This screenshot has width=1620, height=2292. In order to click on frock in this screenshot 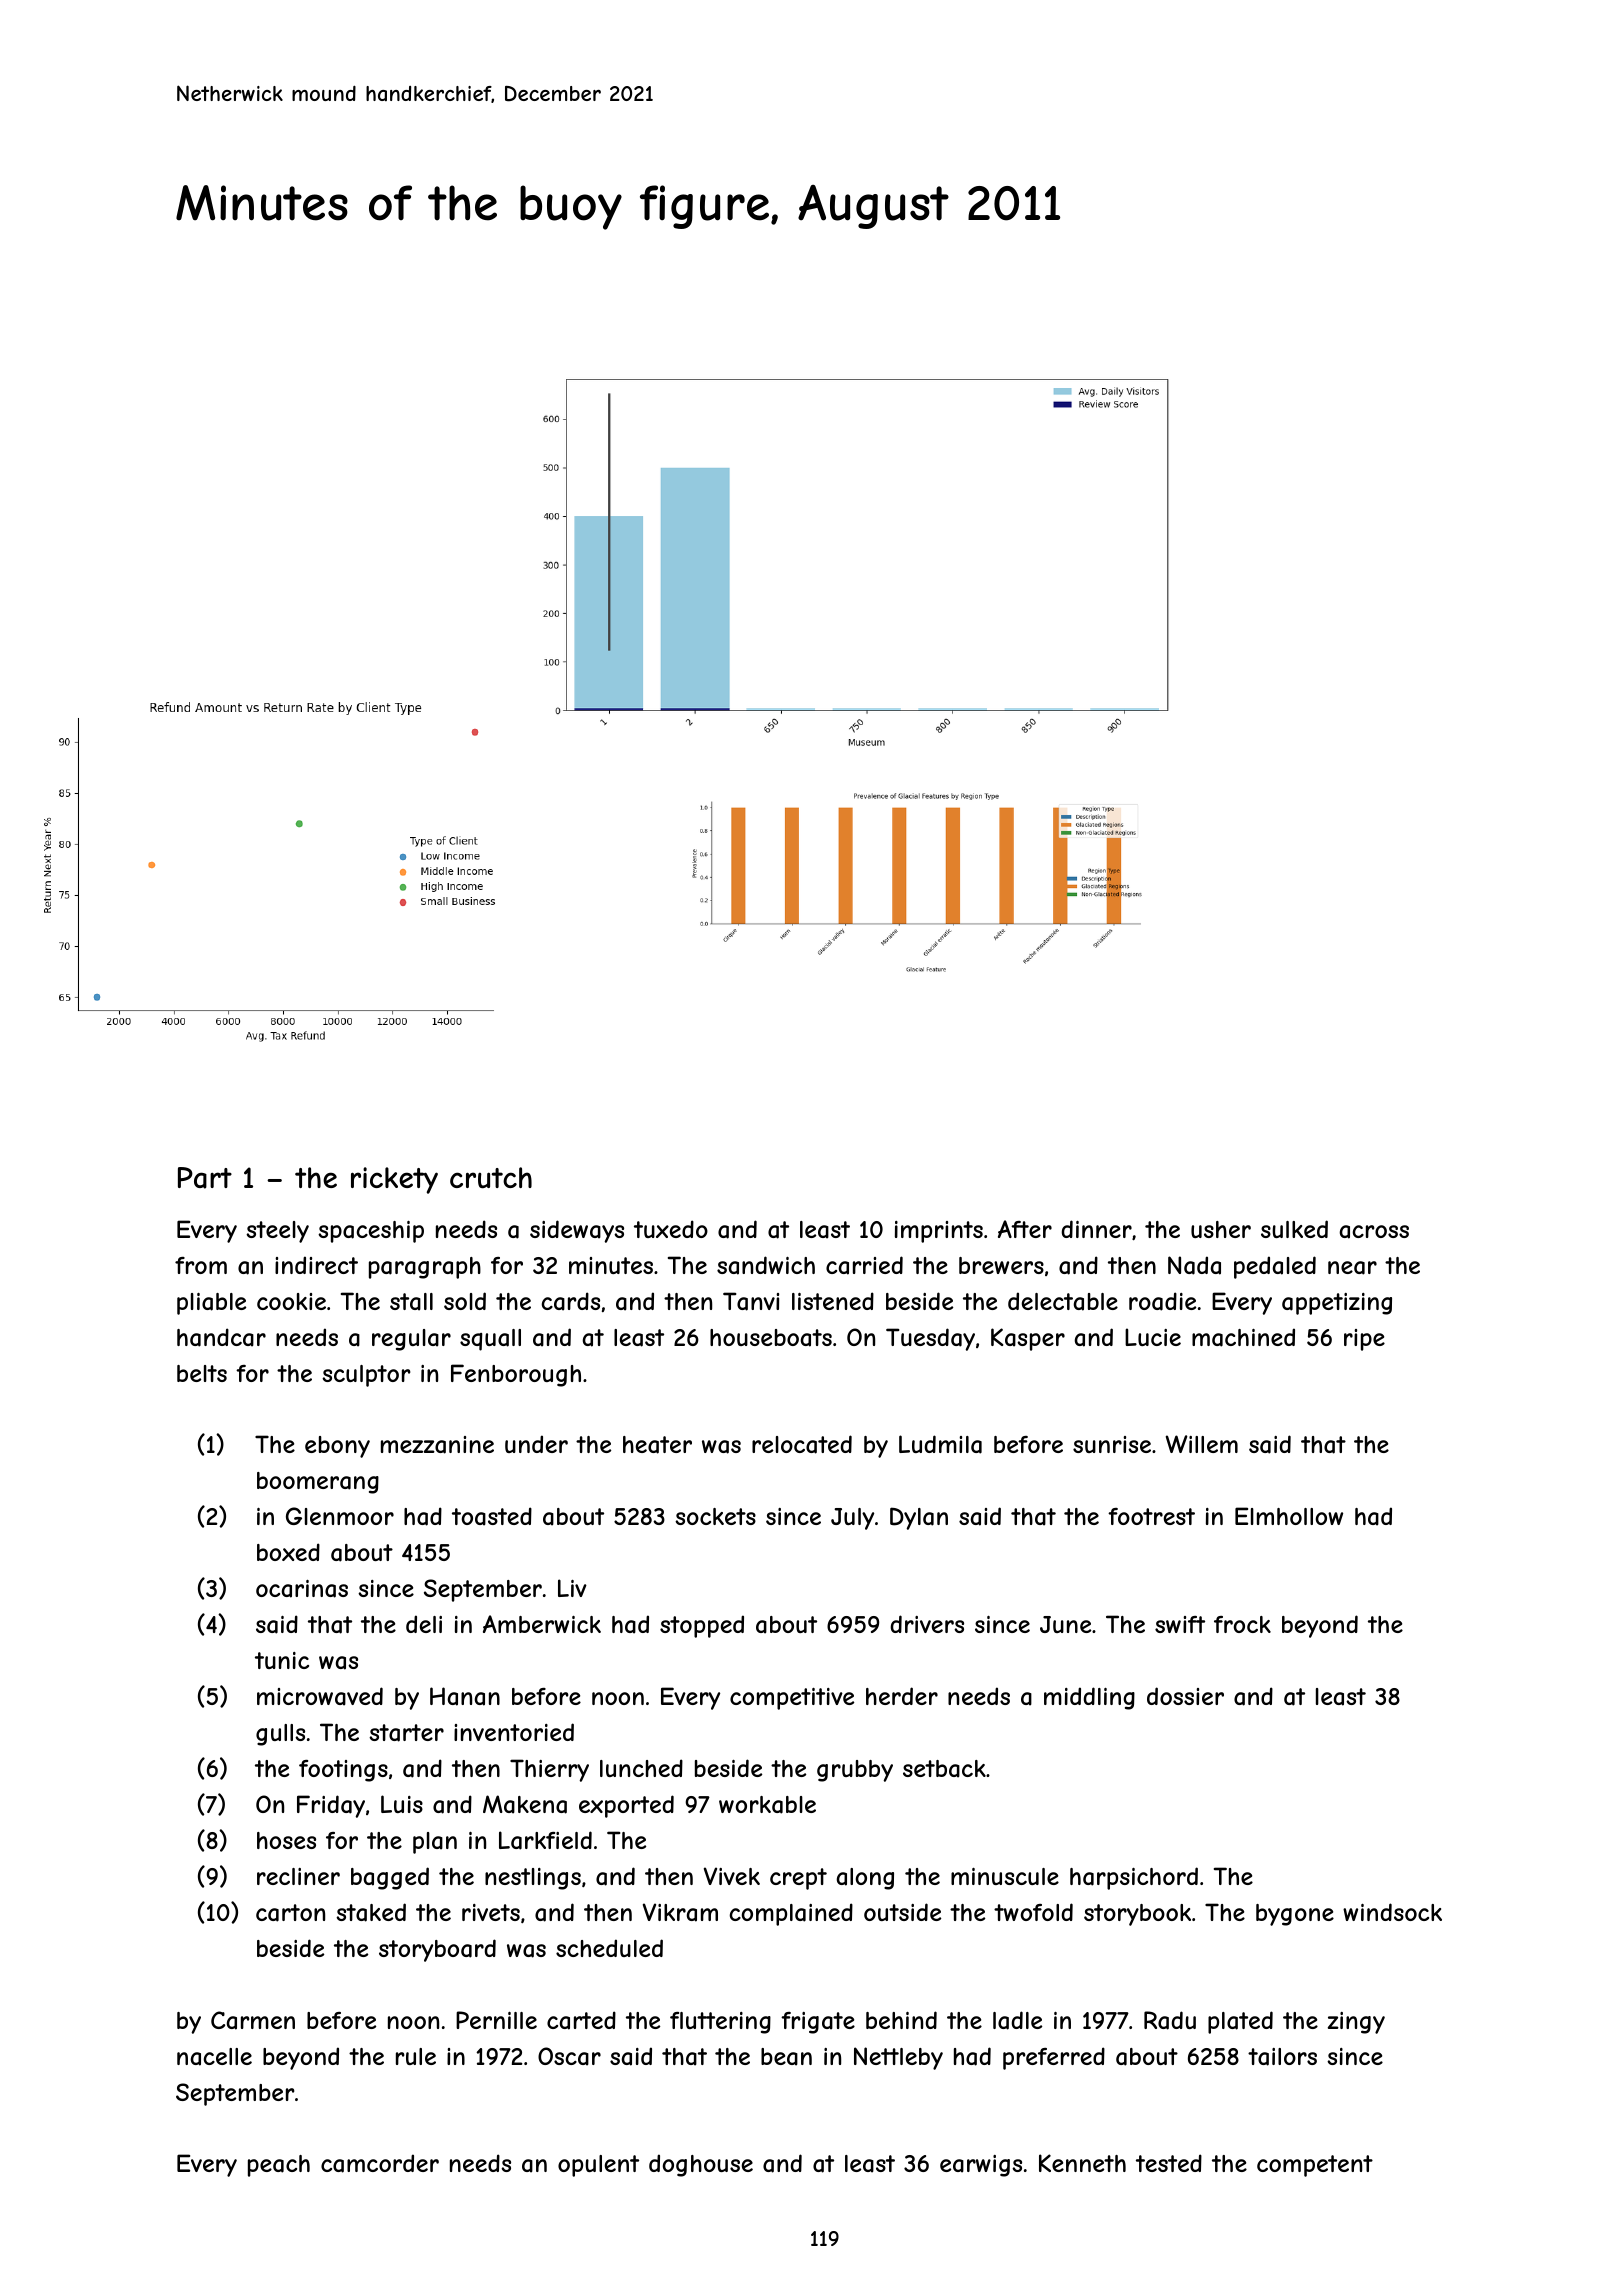, I will do `click(1242, 1624)`.
